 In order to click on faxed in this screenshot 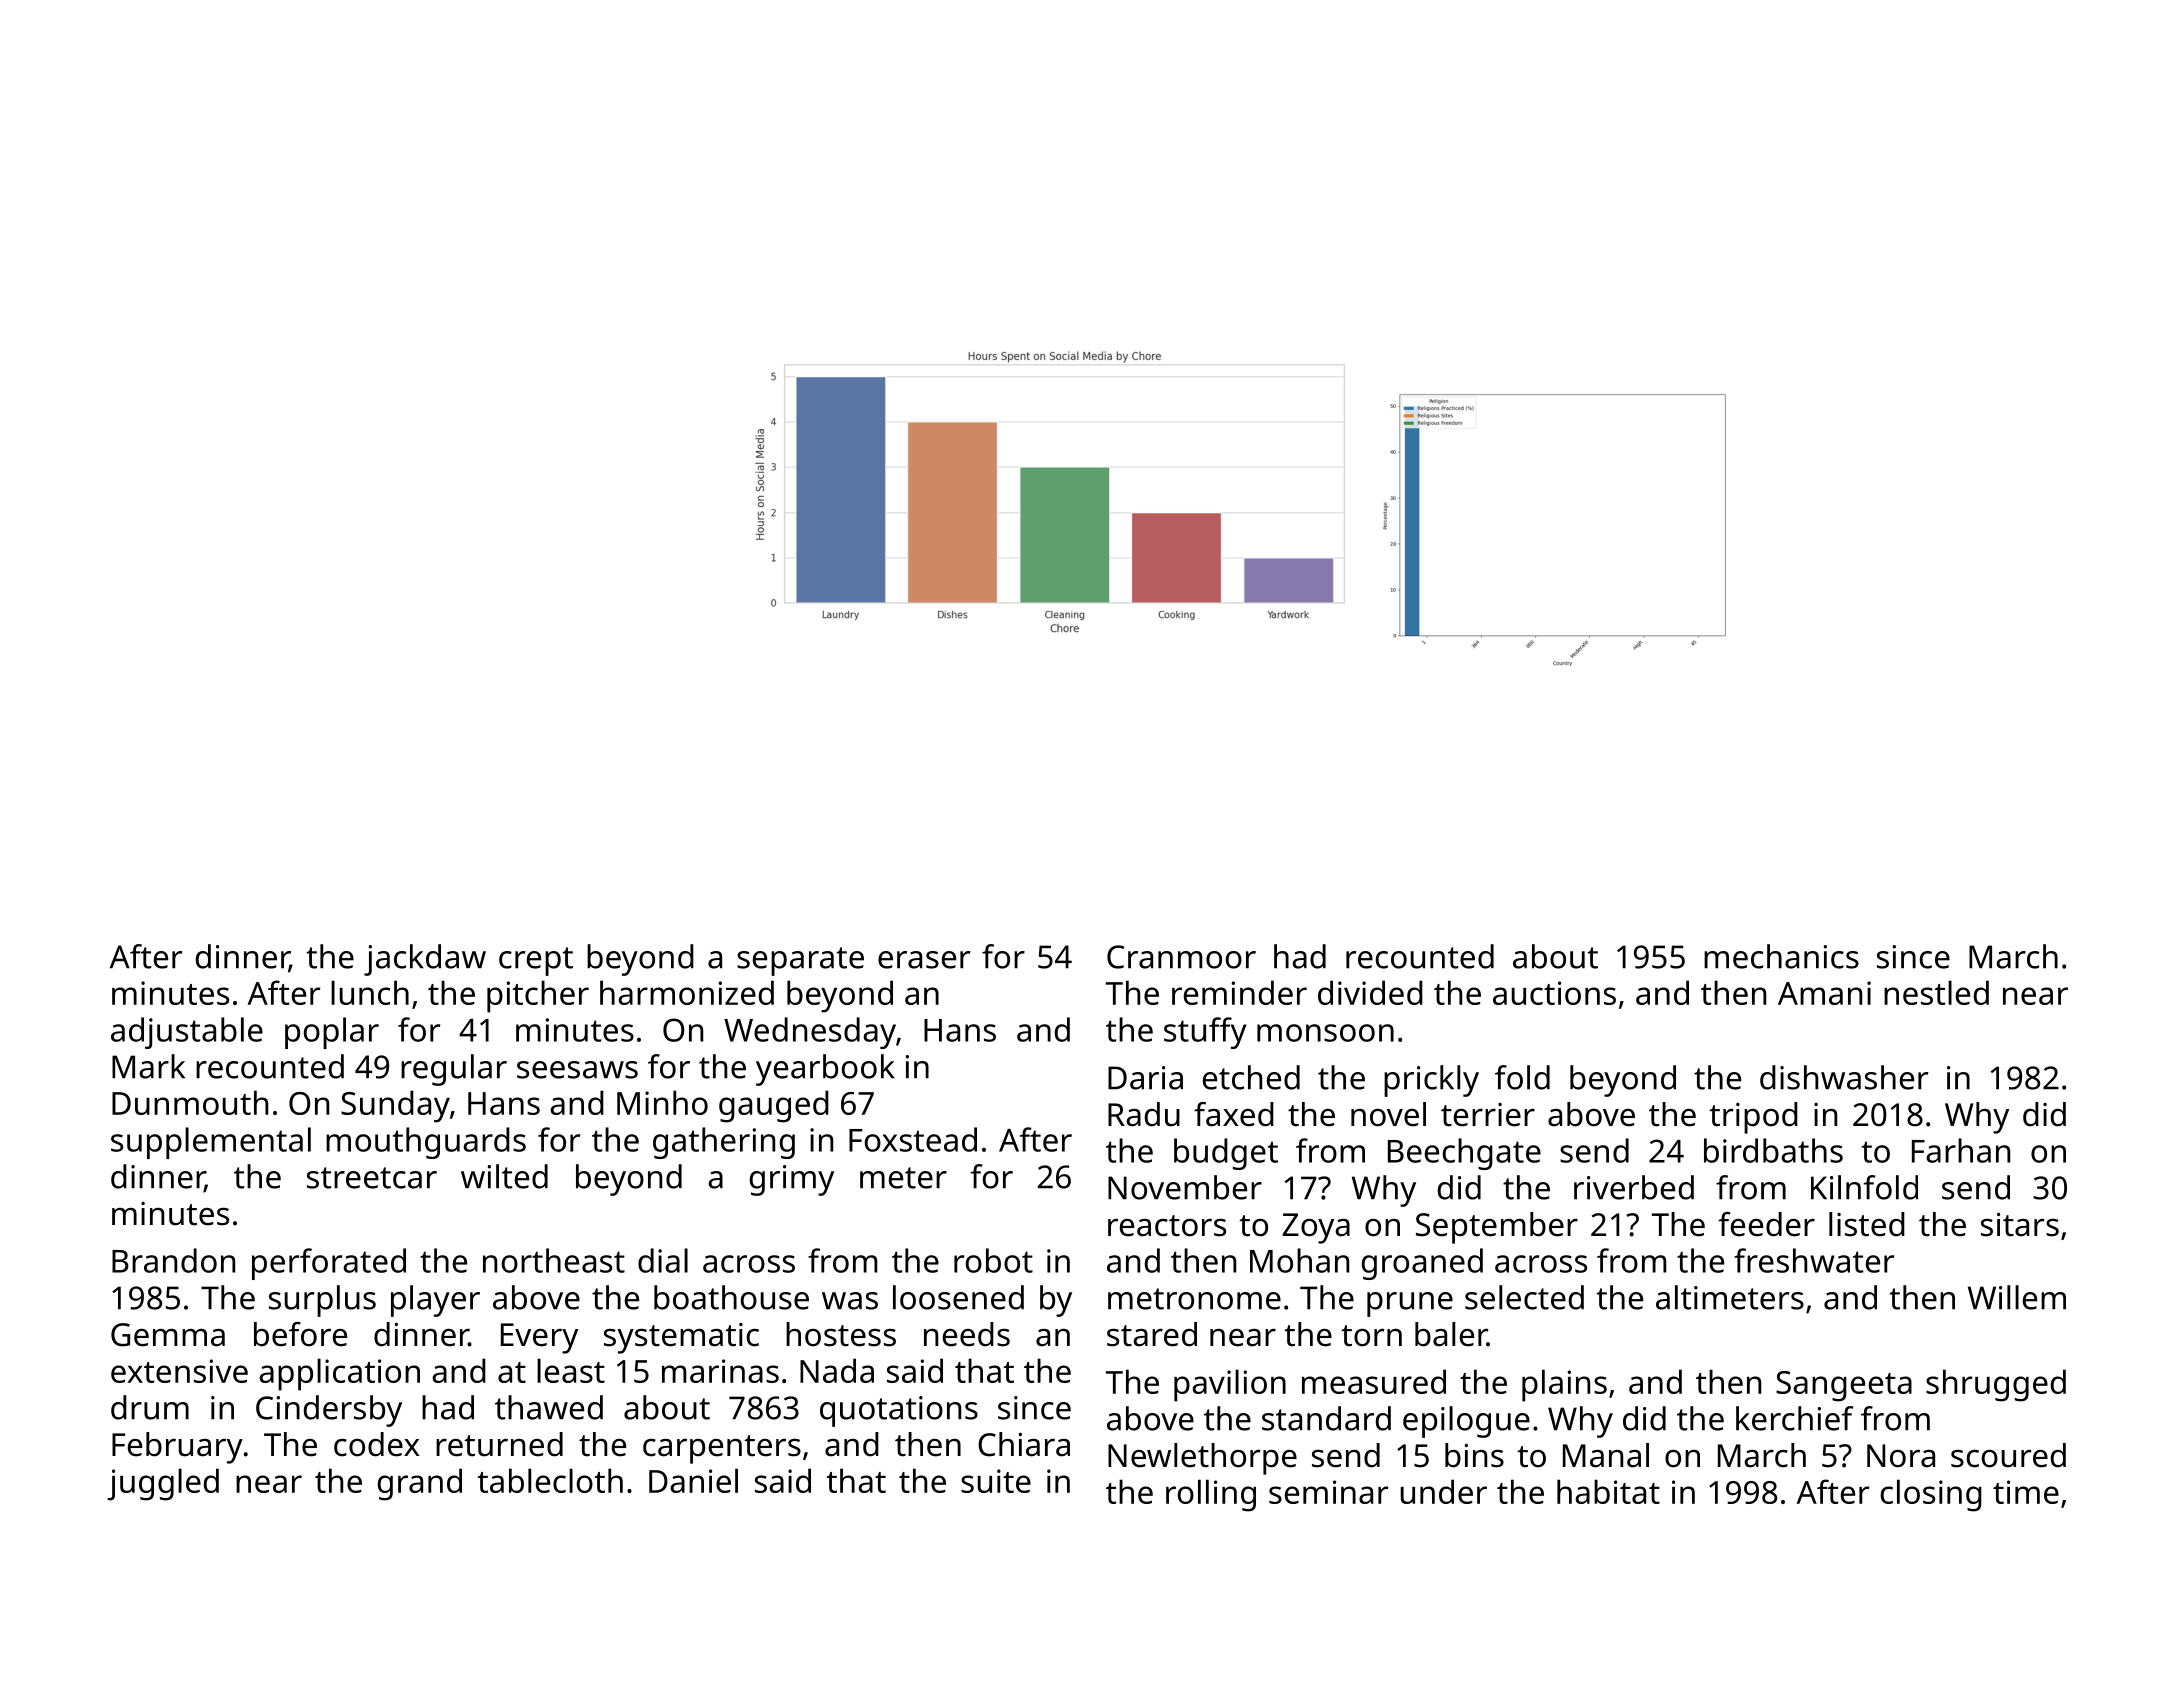, I will do `click(1234, 1114)`.
